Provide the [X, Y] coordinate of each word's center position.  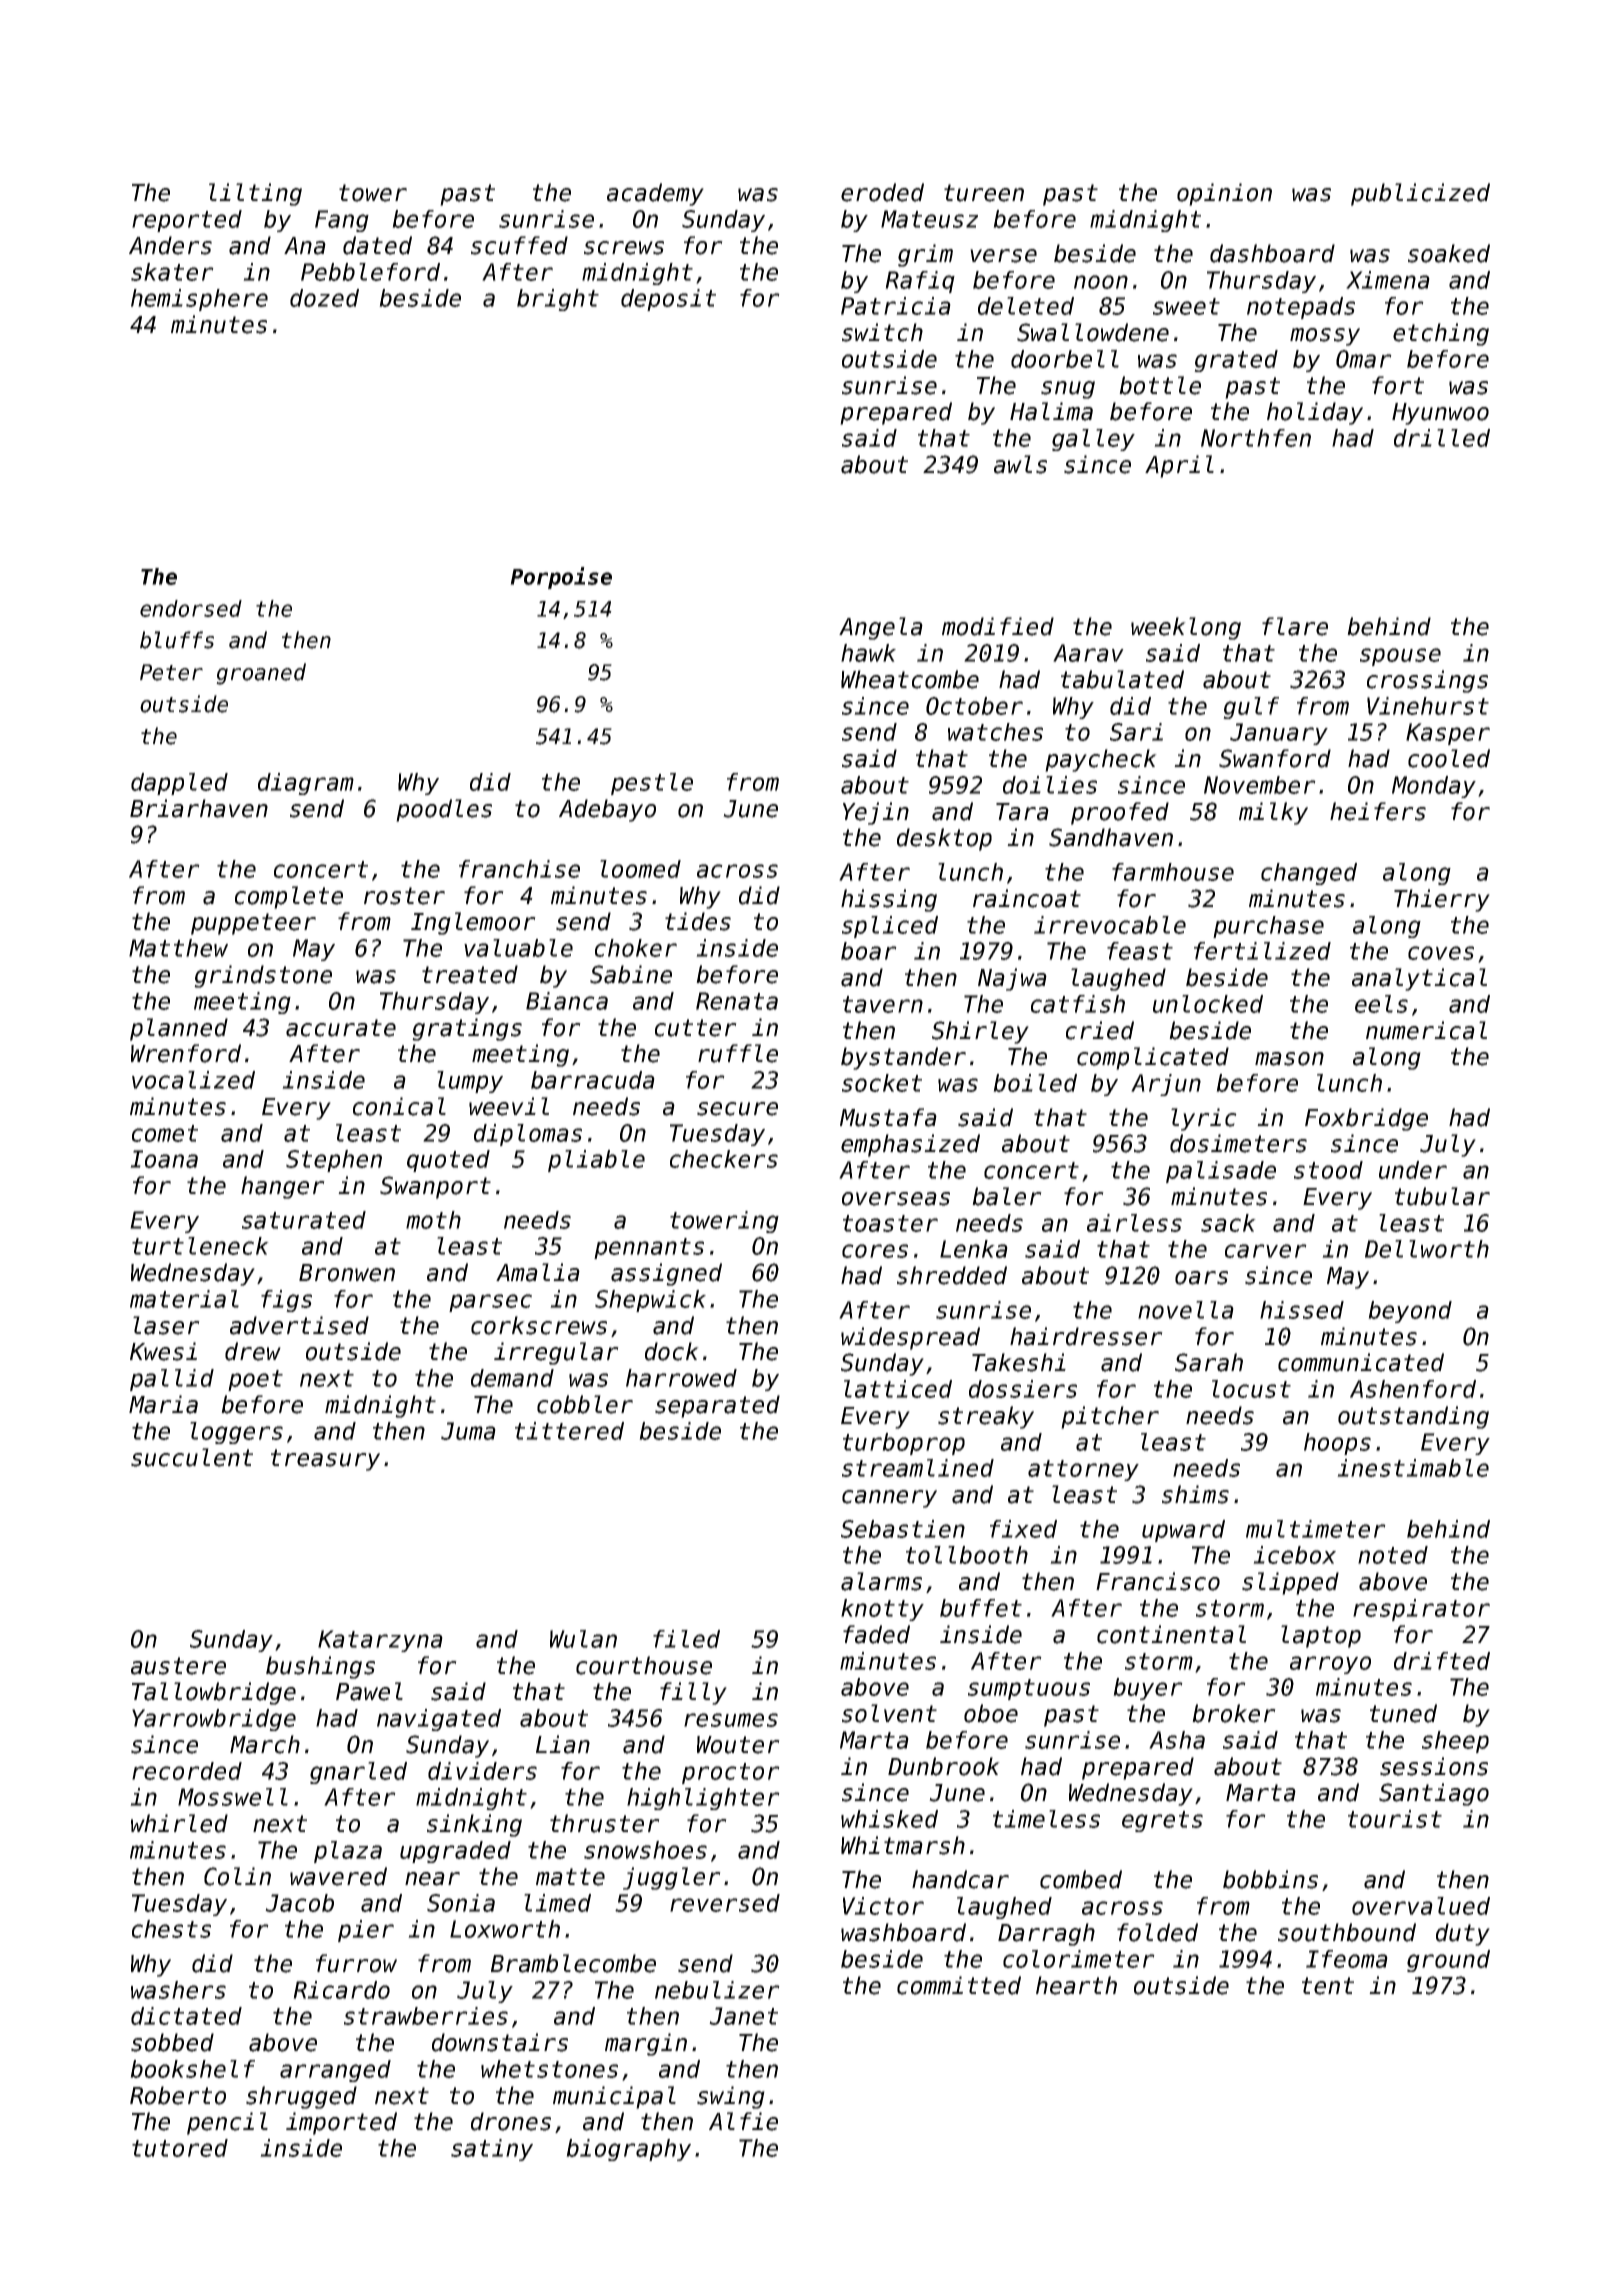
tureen [984, 193]
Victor [883, 1906]
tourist [1395, 1819]
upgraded [455, 1852]
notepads [1301, 308]
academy [655, 194]
